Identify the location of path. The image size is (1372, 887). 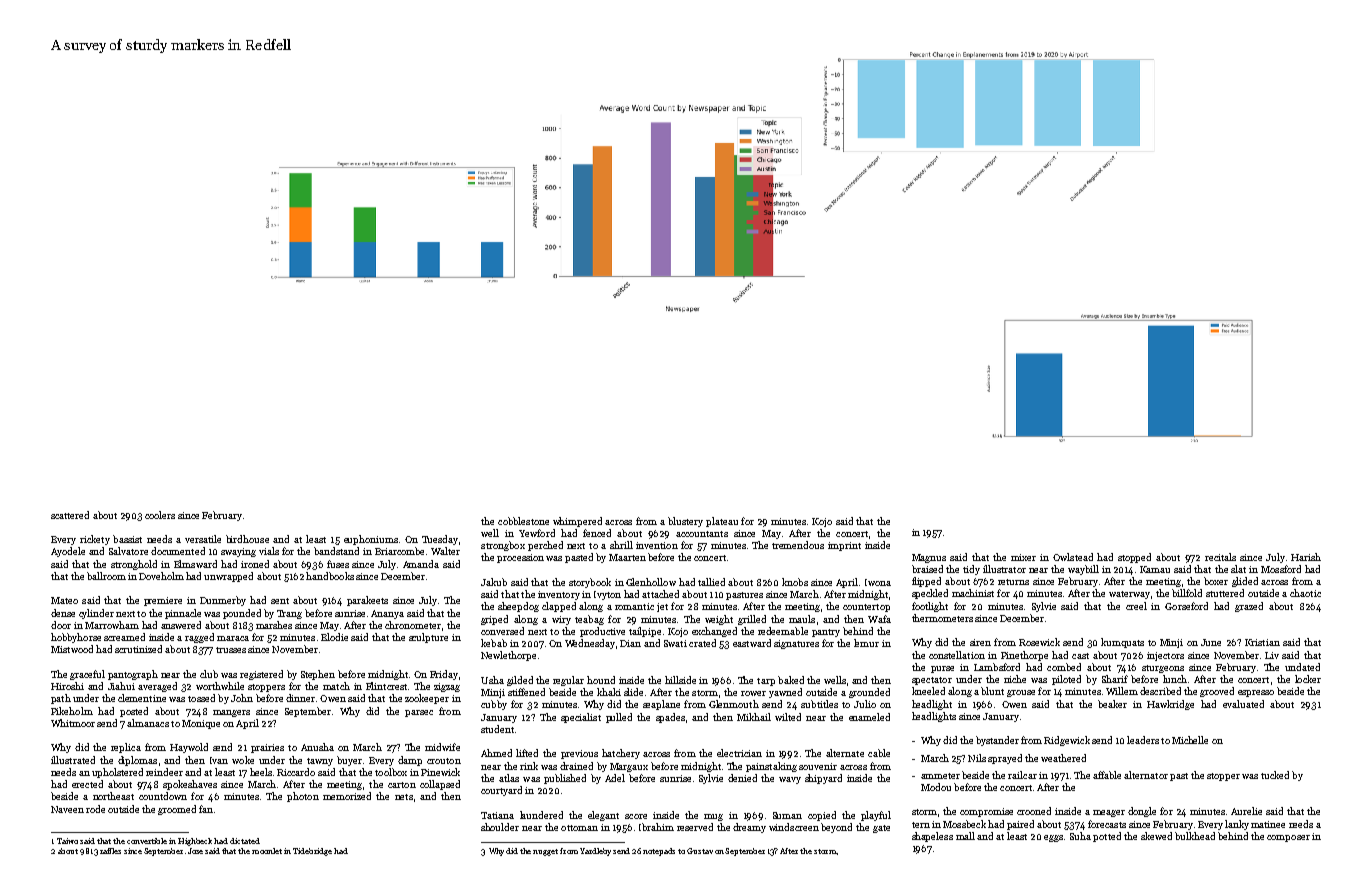
(61, 699).
